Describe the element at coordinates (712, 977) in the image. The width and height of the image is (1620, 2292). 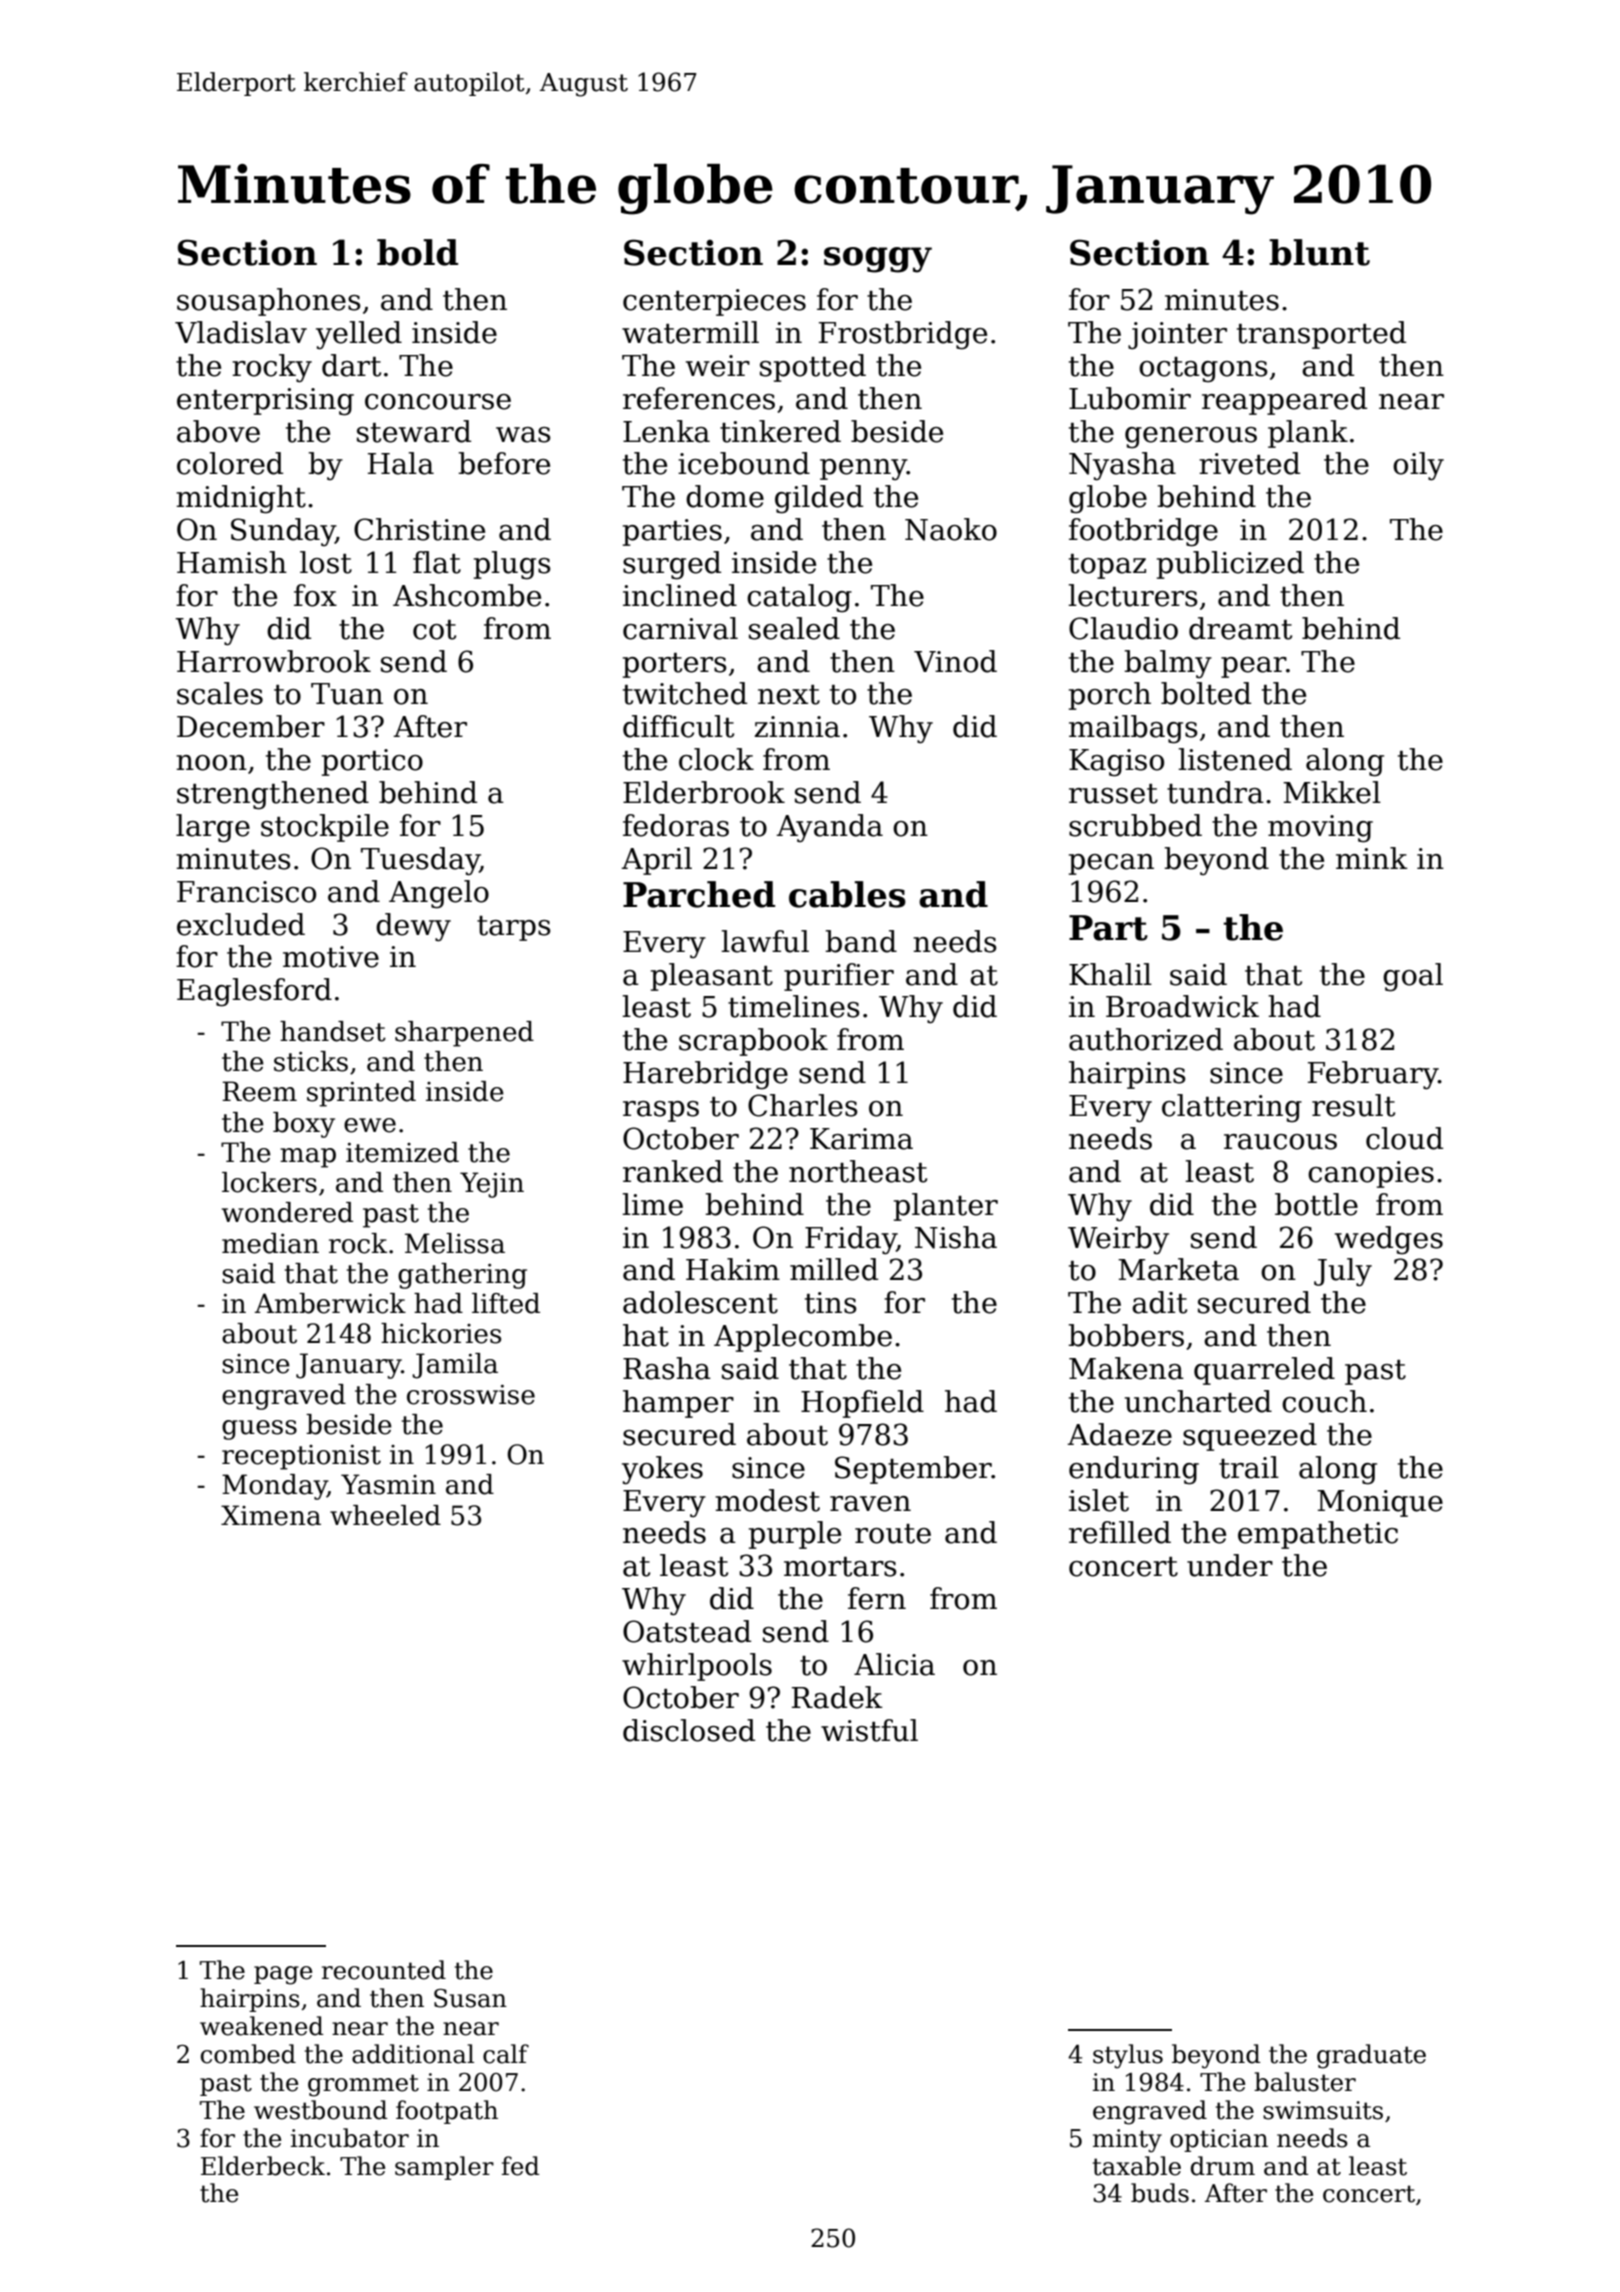
I see `pleasant` at that location.
